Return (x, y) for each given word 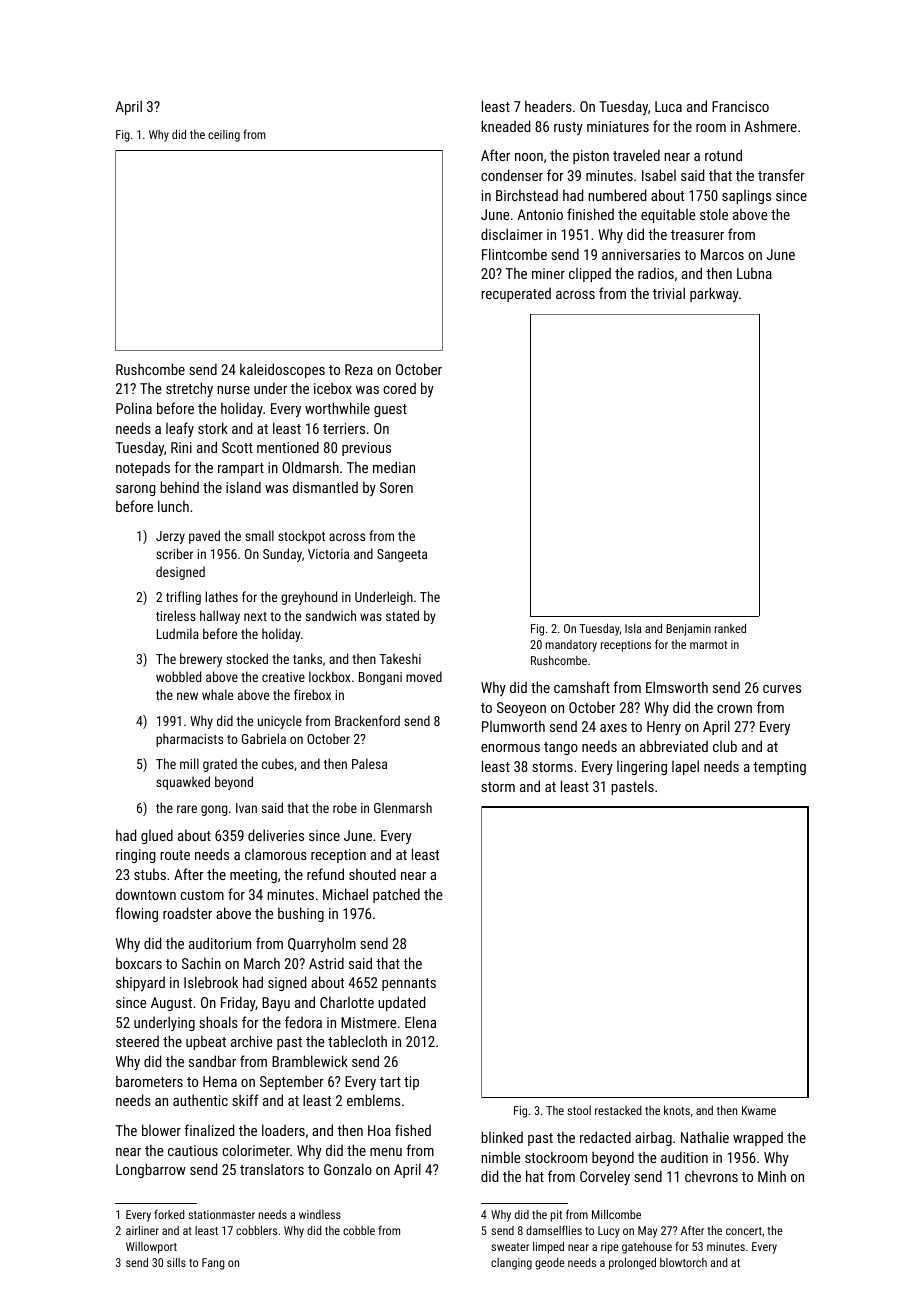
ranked (730, 628)
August (171, 1004)
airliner (142, 1230)
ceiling (224, 136)
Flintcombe (514, 254)
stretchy (189, 389)
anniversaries (641, 254)
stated (402, 615)
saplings (746, 197)
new (187, 696)
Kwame (759, 1110)
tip (411, 1083)
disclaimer (512, 234)
